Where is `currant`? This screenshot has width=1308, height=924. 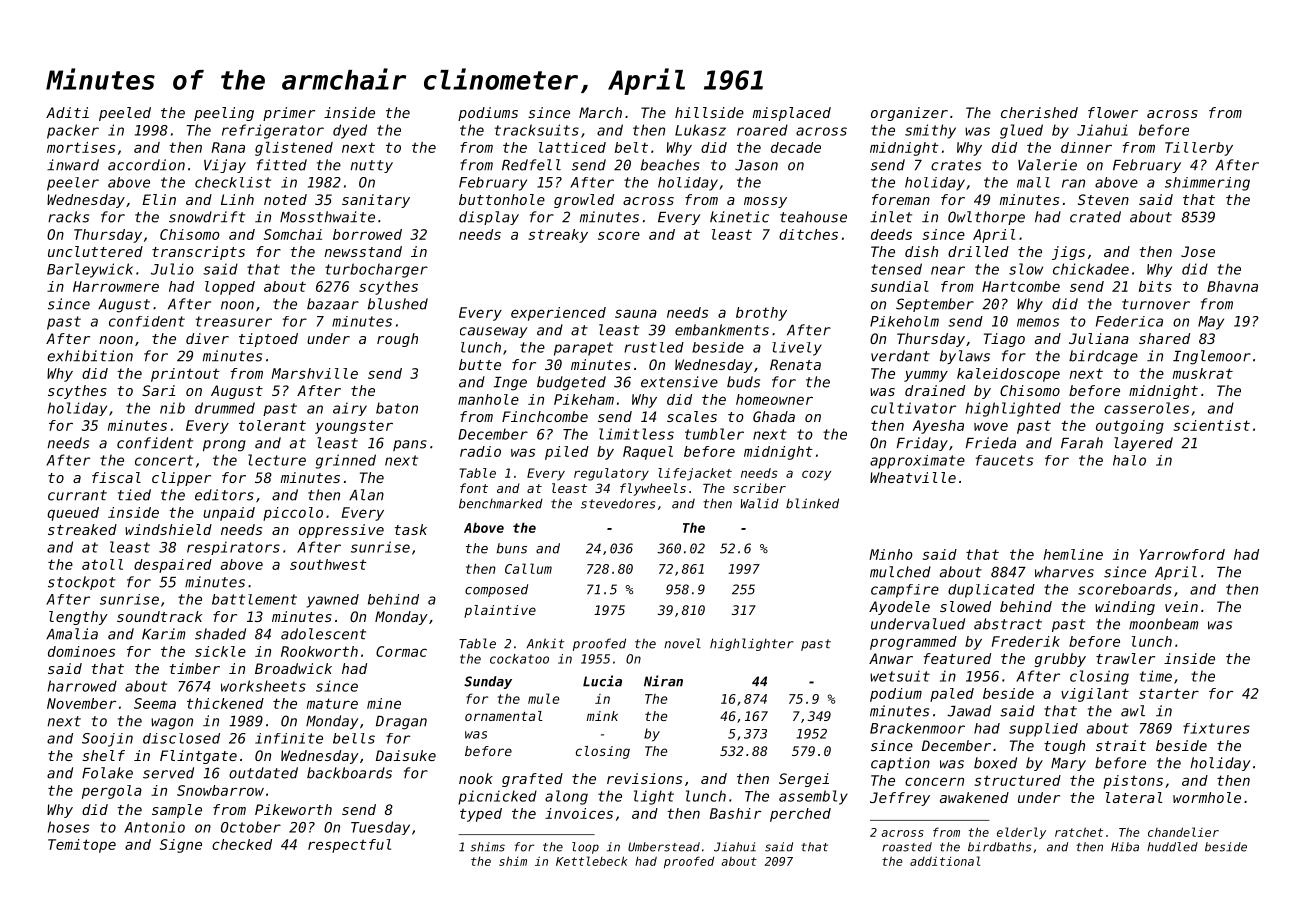
currant is located at coordinates (77, 495).
